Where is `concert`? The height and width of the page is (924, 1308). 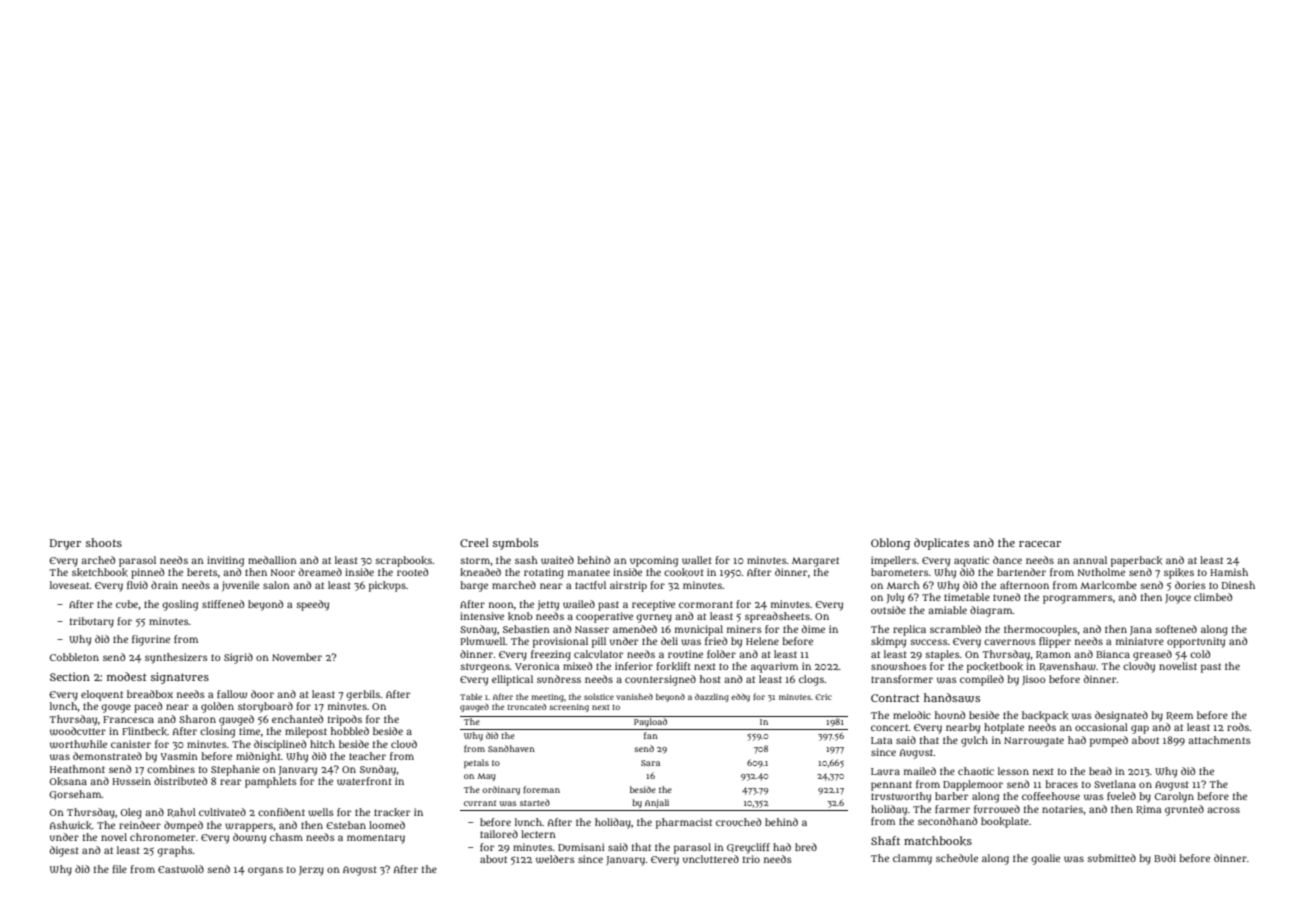
concert is located at coordinates (890, 727).
